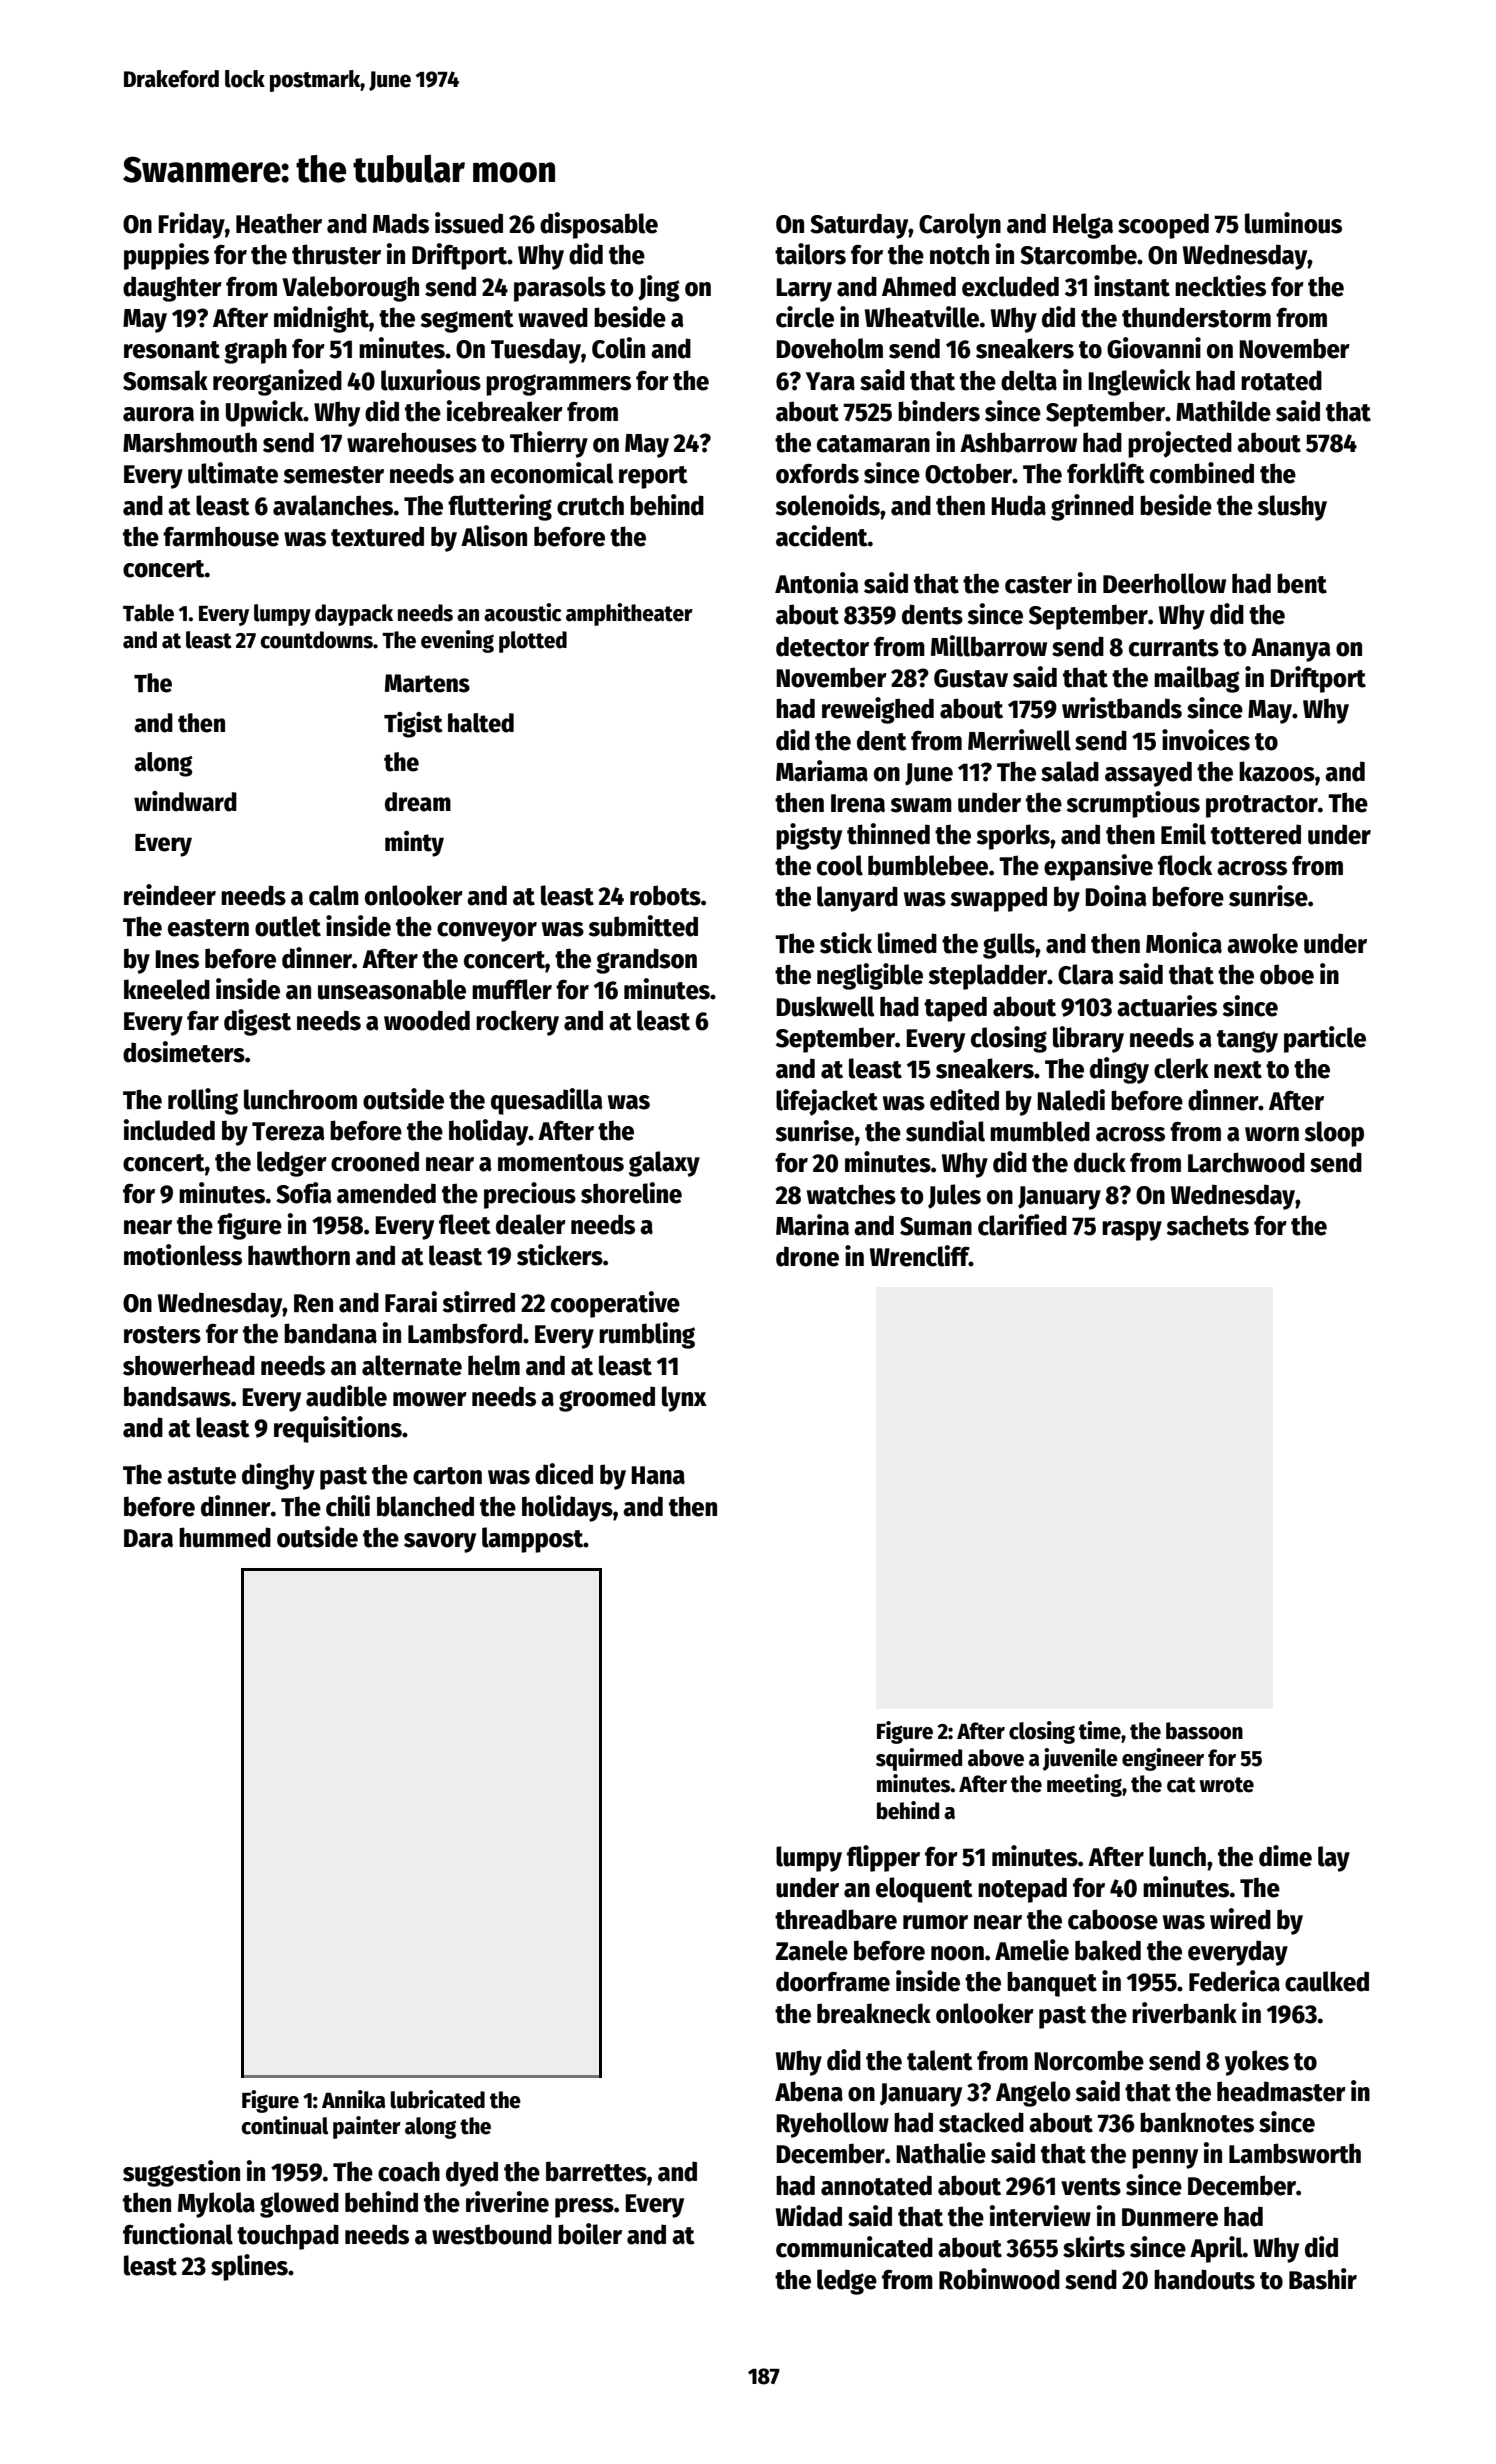 Image resolution: width=1496 pixels, height=2464 pixels. What do you see at coordinates (883, 1858) in the document?
I see `flipper` at bounding box center [883, 1858].
